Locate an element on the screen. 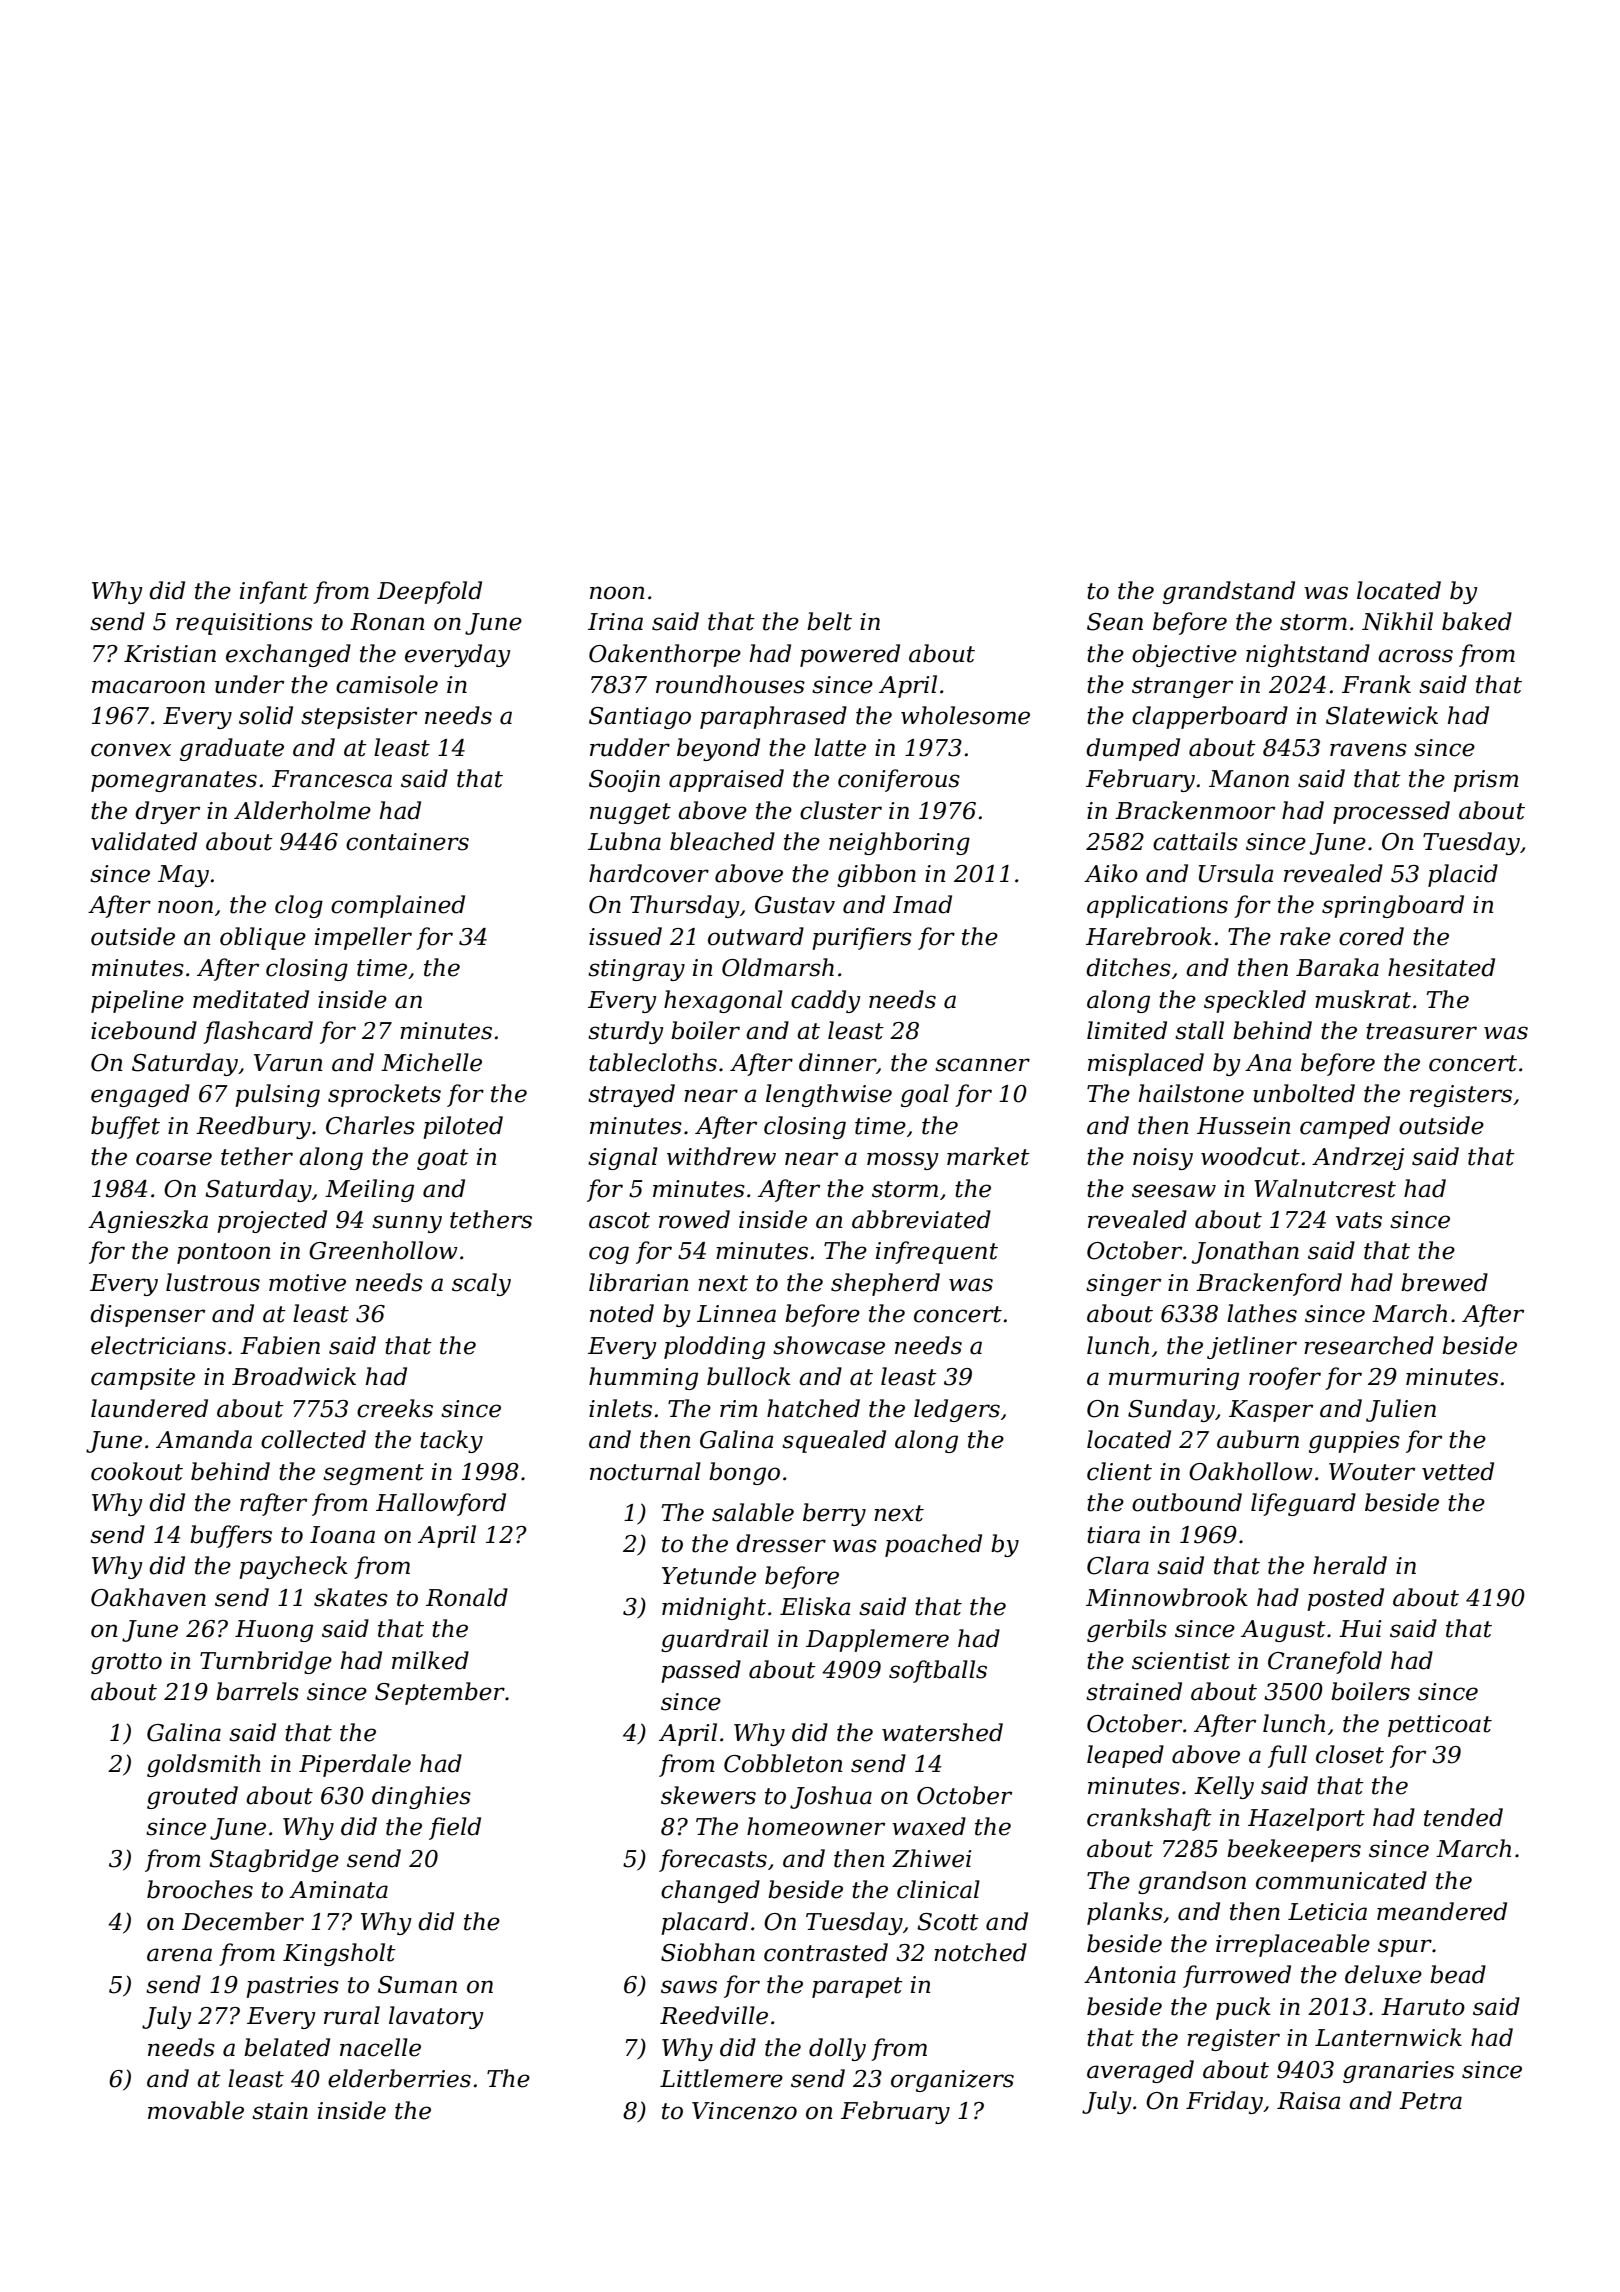  signal is located at coordinates (623, 1158).
